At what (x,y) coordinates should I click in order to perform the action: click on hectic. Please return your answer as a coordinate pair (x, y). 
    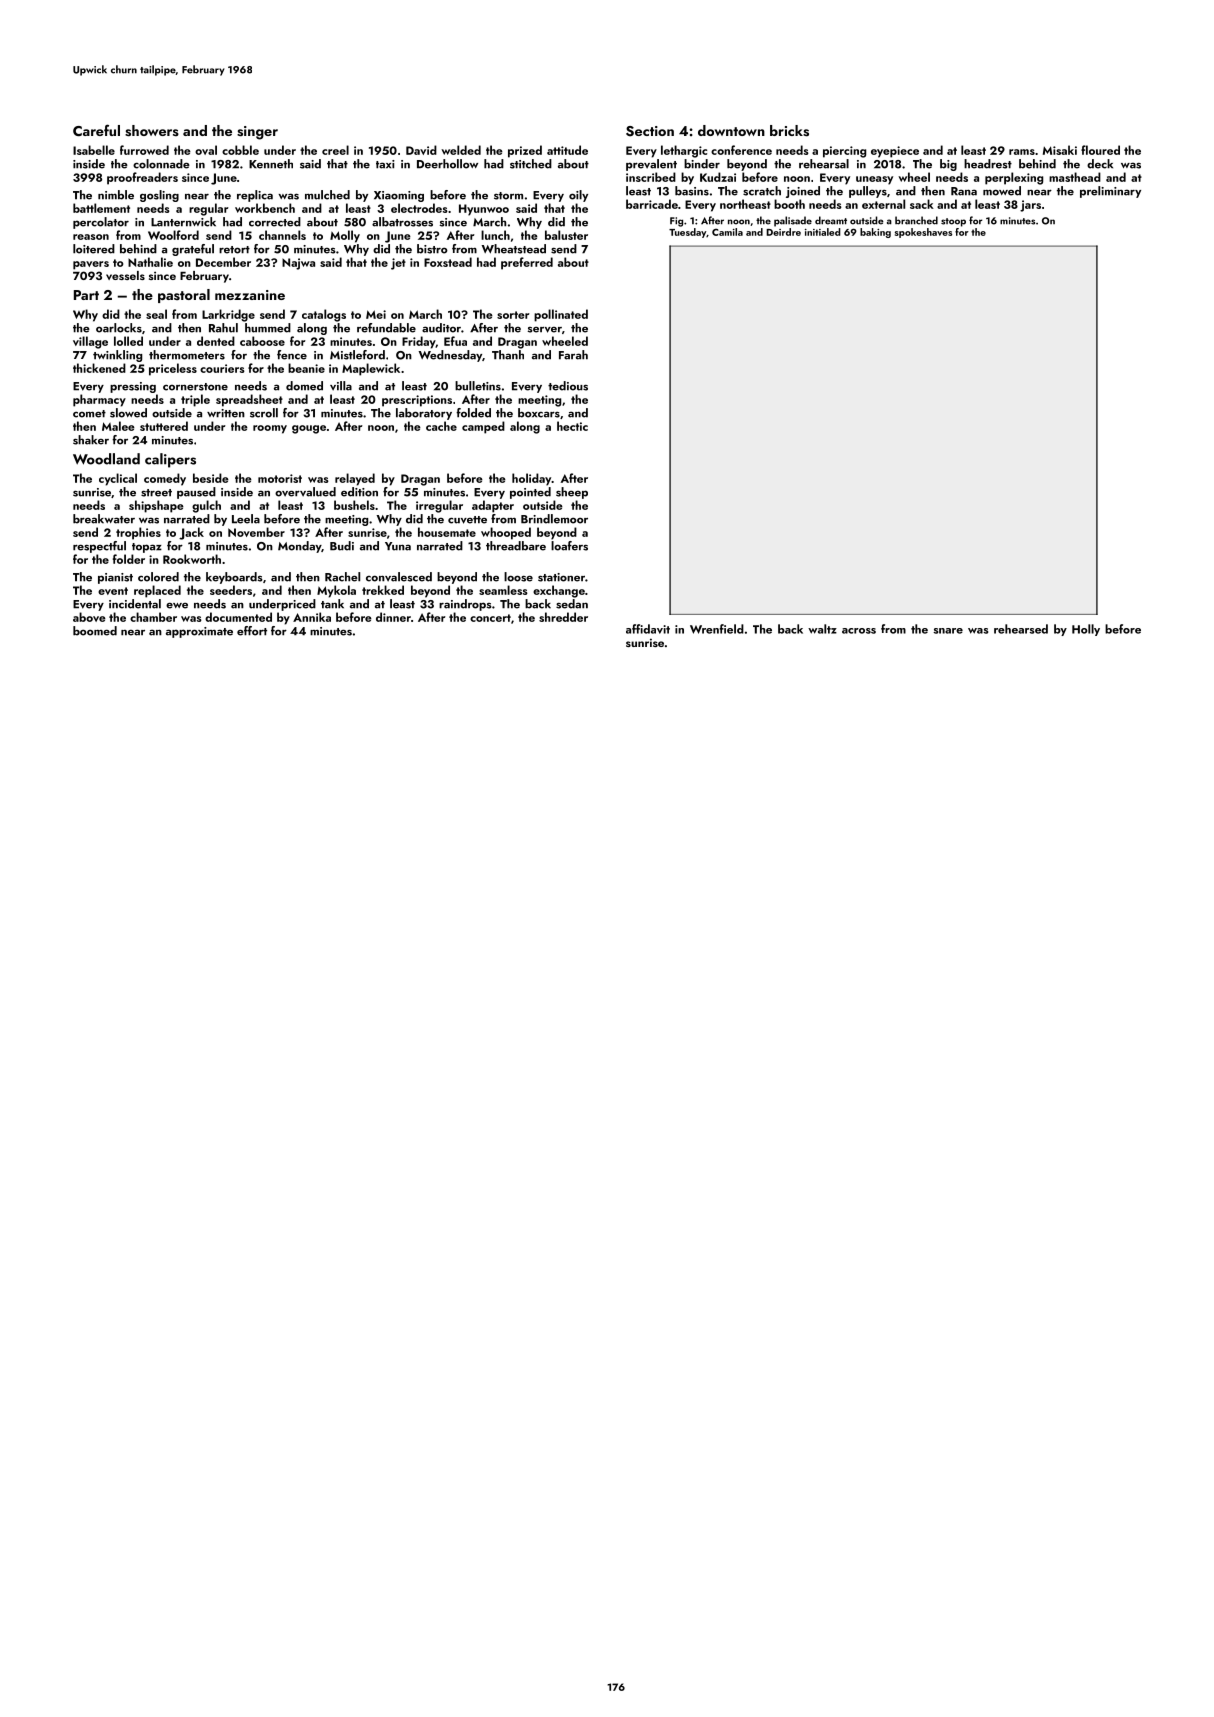
    Looking at the image, I should click on (572, 426).
